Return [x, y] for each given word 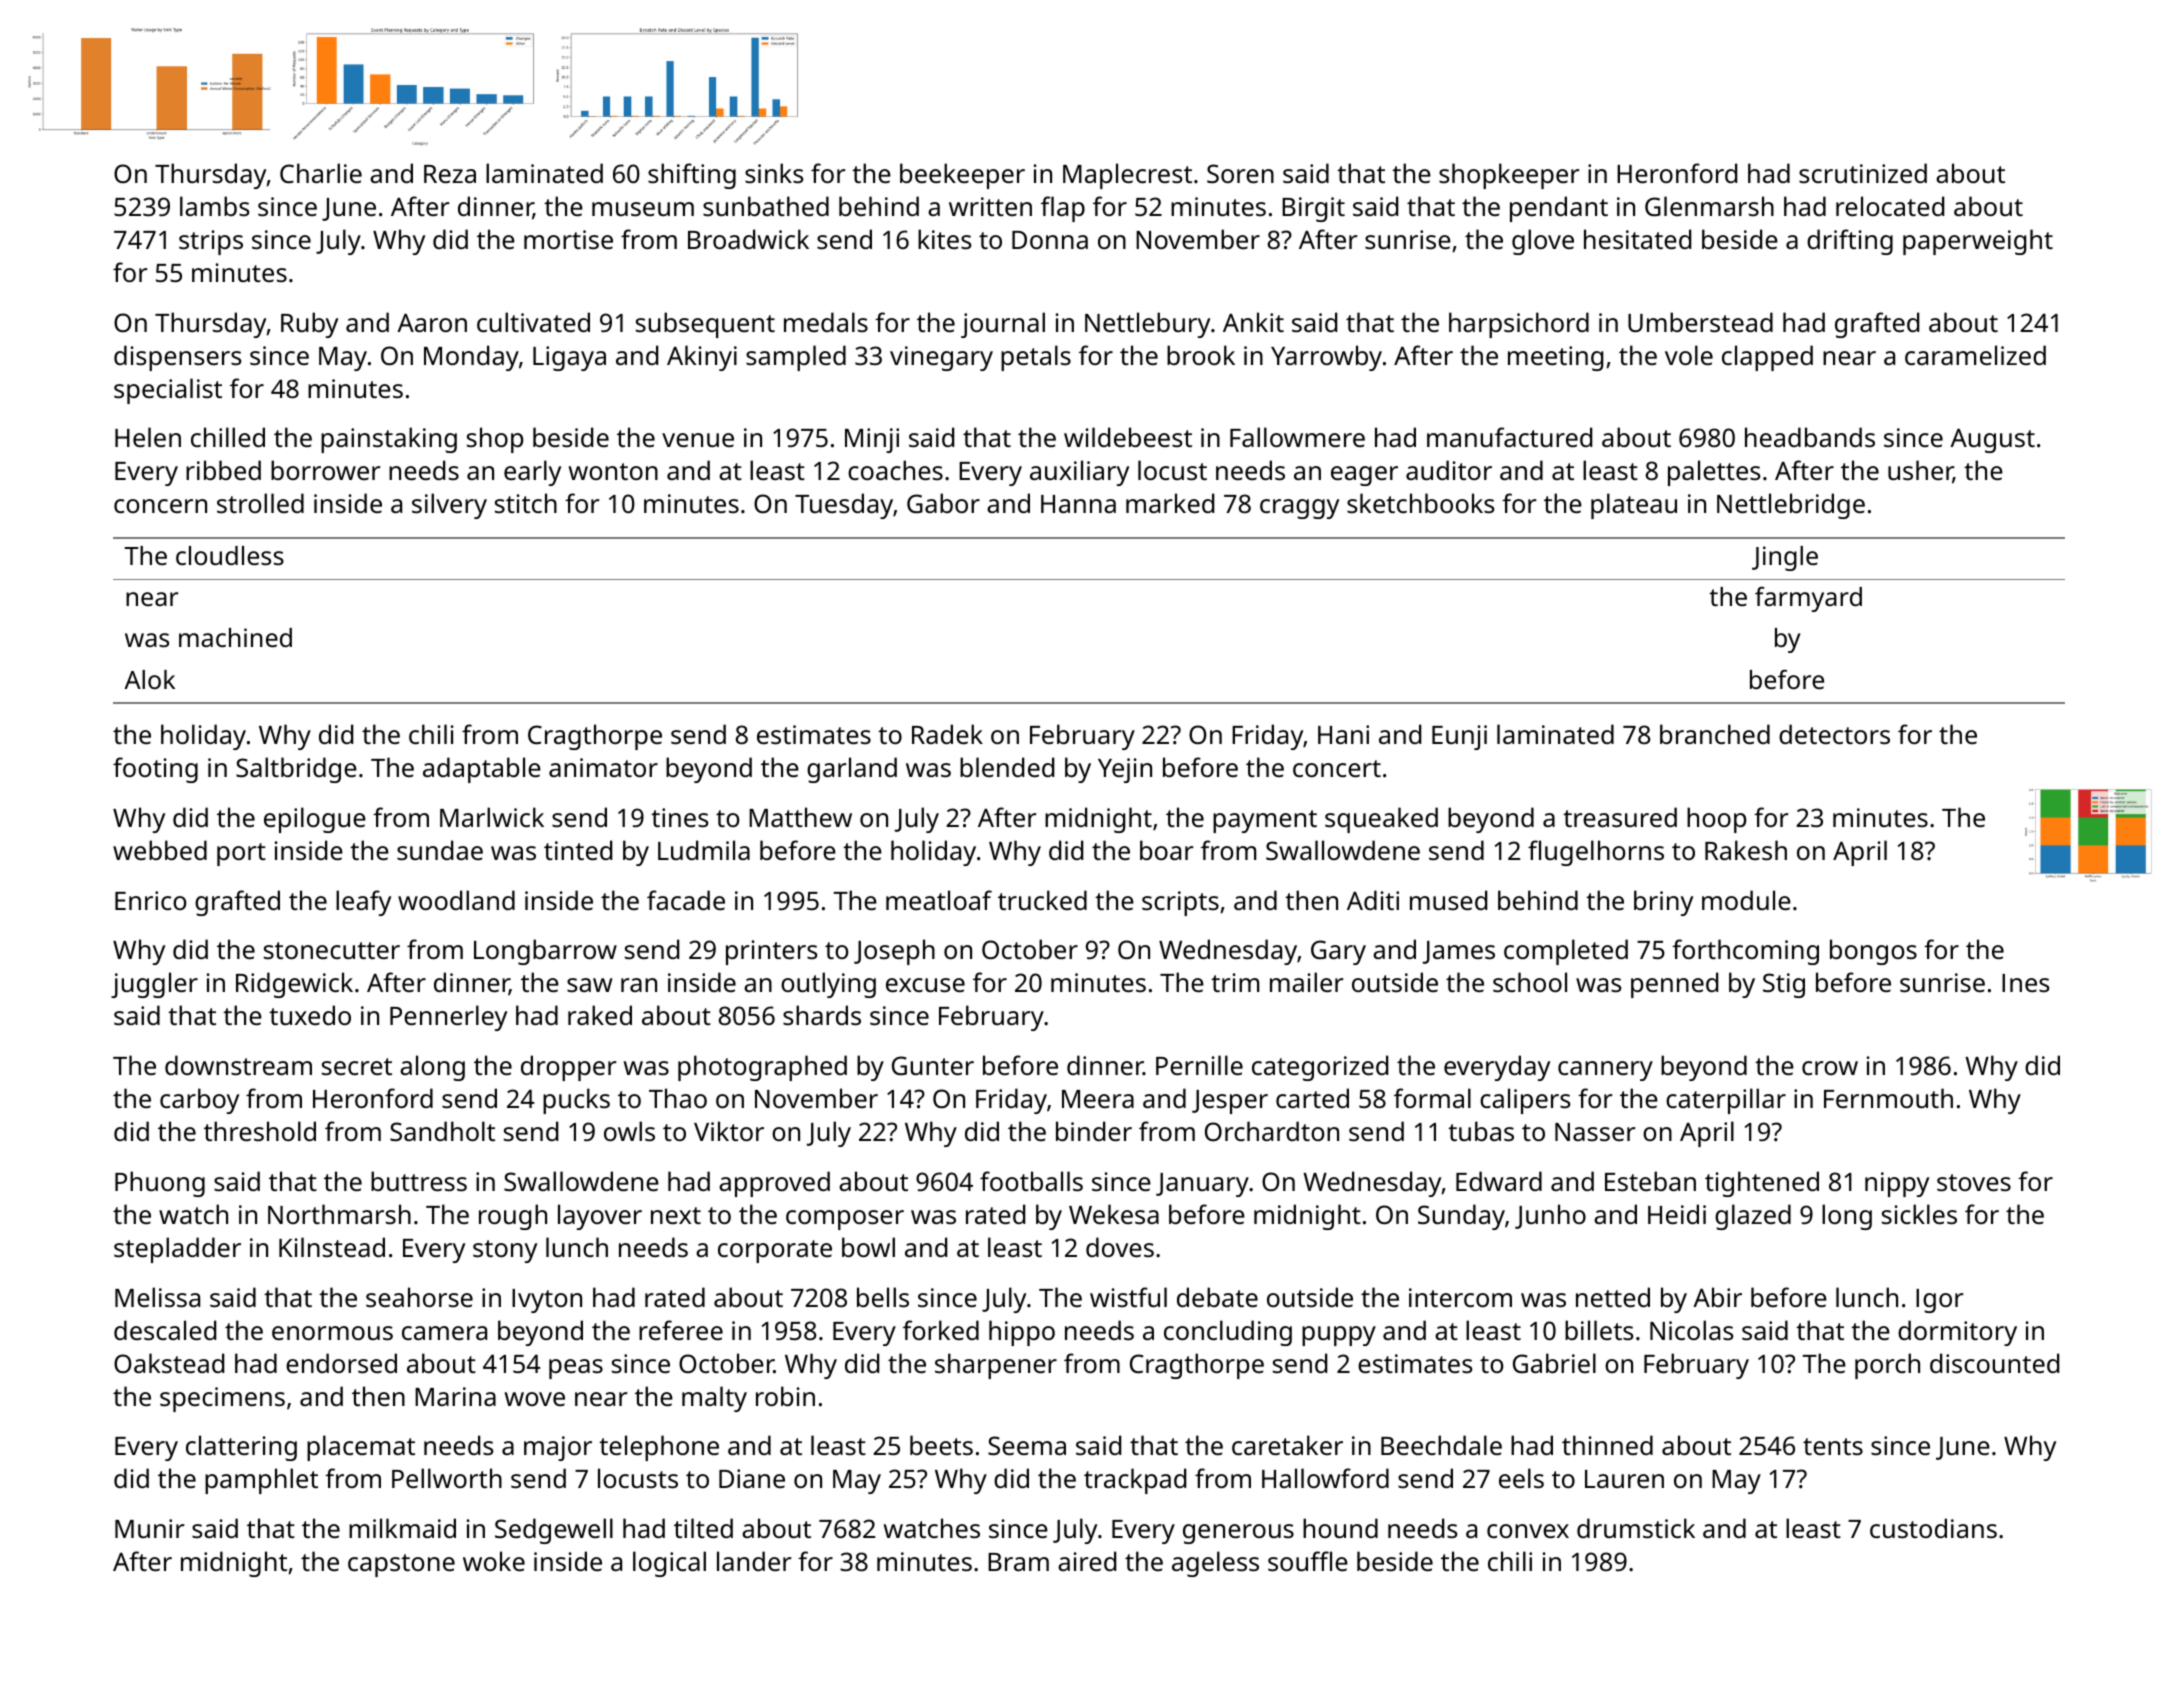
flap [1063, 209]
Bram [1018, 1562]
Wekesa [1114, 1214]
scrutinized [1863, 173]
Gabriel [1554, 1363]
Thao [678, 1098]
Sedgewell [554, 1531]
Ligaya [569, 358]
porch [1887, 1366]
